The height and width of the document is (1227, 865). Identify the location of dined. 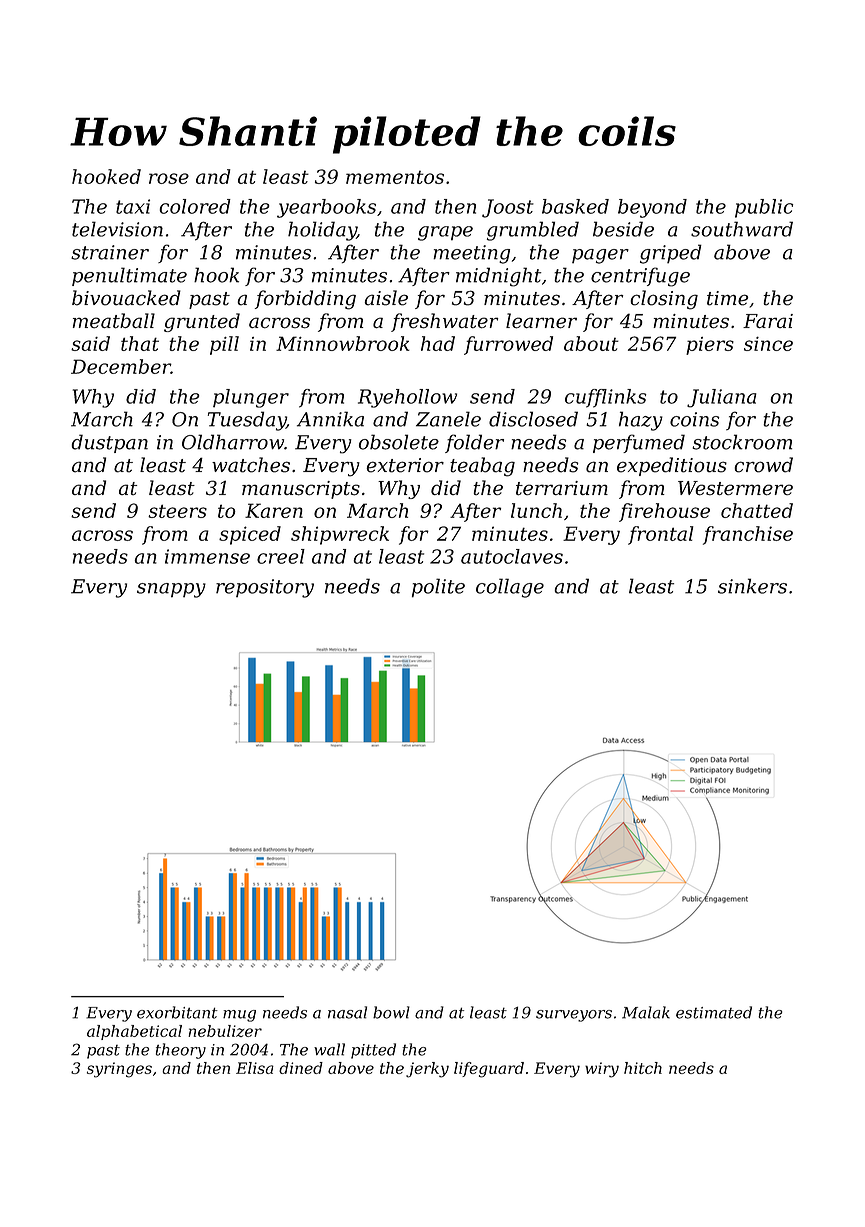
(301, 1068).
